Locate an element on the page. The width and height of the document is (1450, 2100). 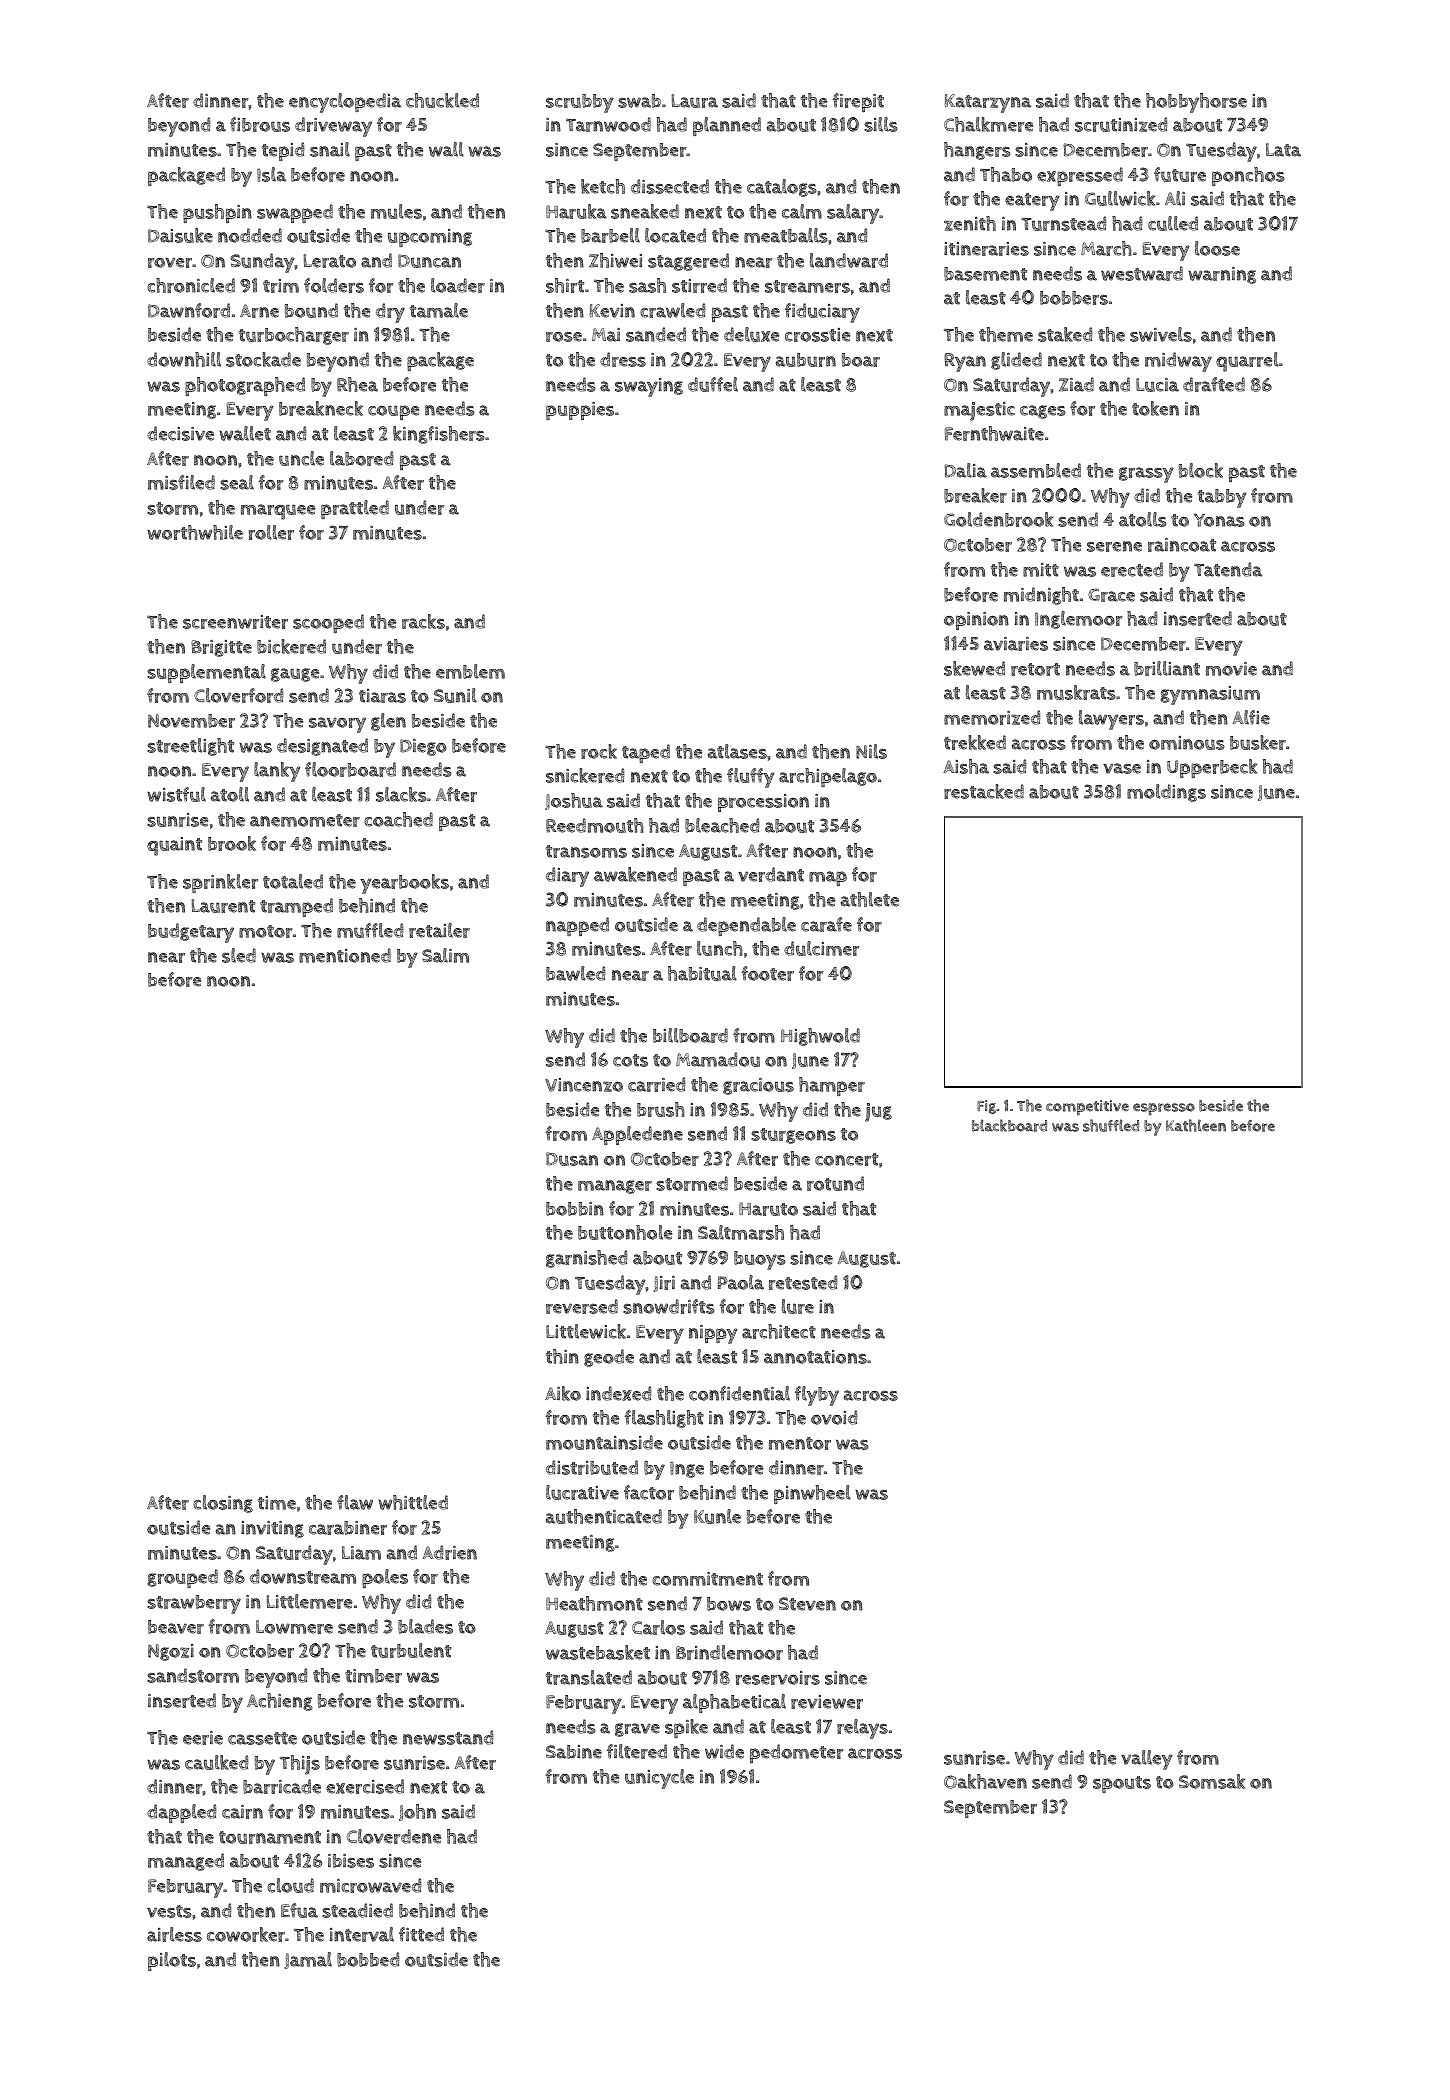
hobbyhorse is located at coordinates (1196, 103).
